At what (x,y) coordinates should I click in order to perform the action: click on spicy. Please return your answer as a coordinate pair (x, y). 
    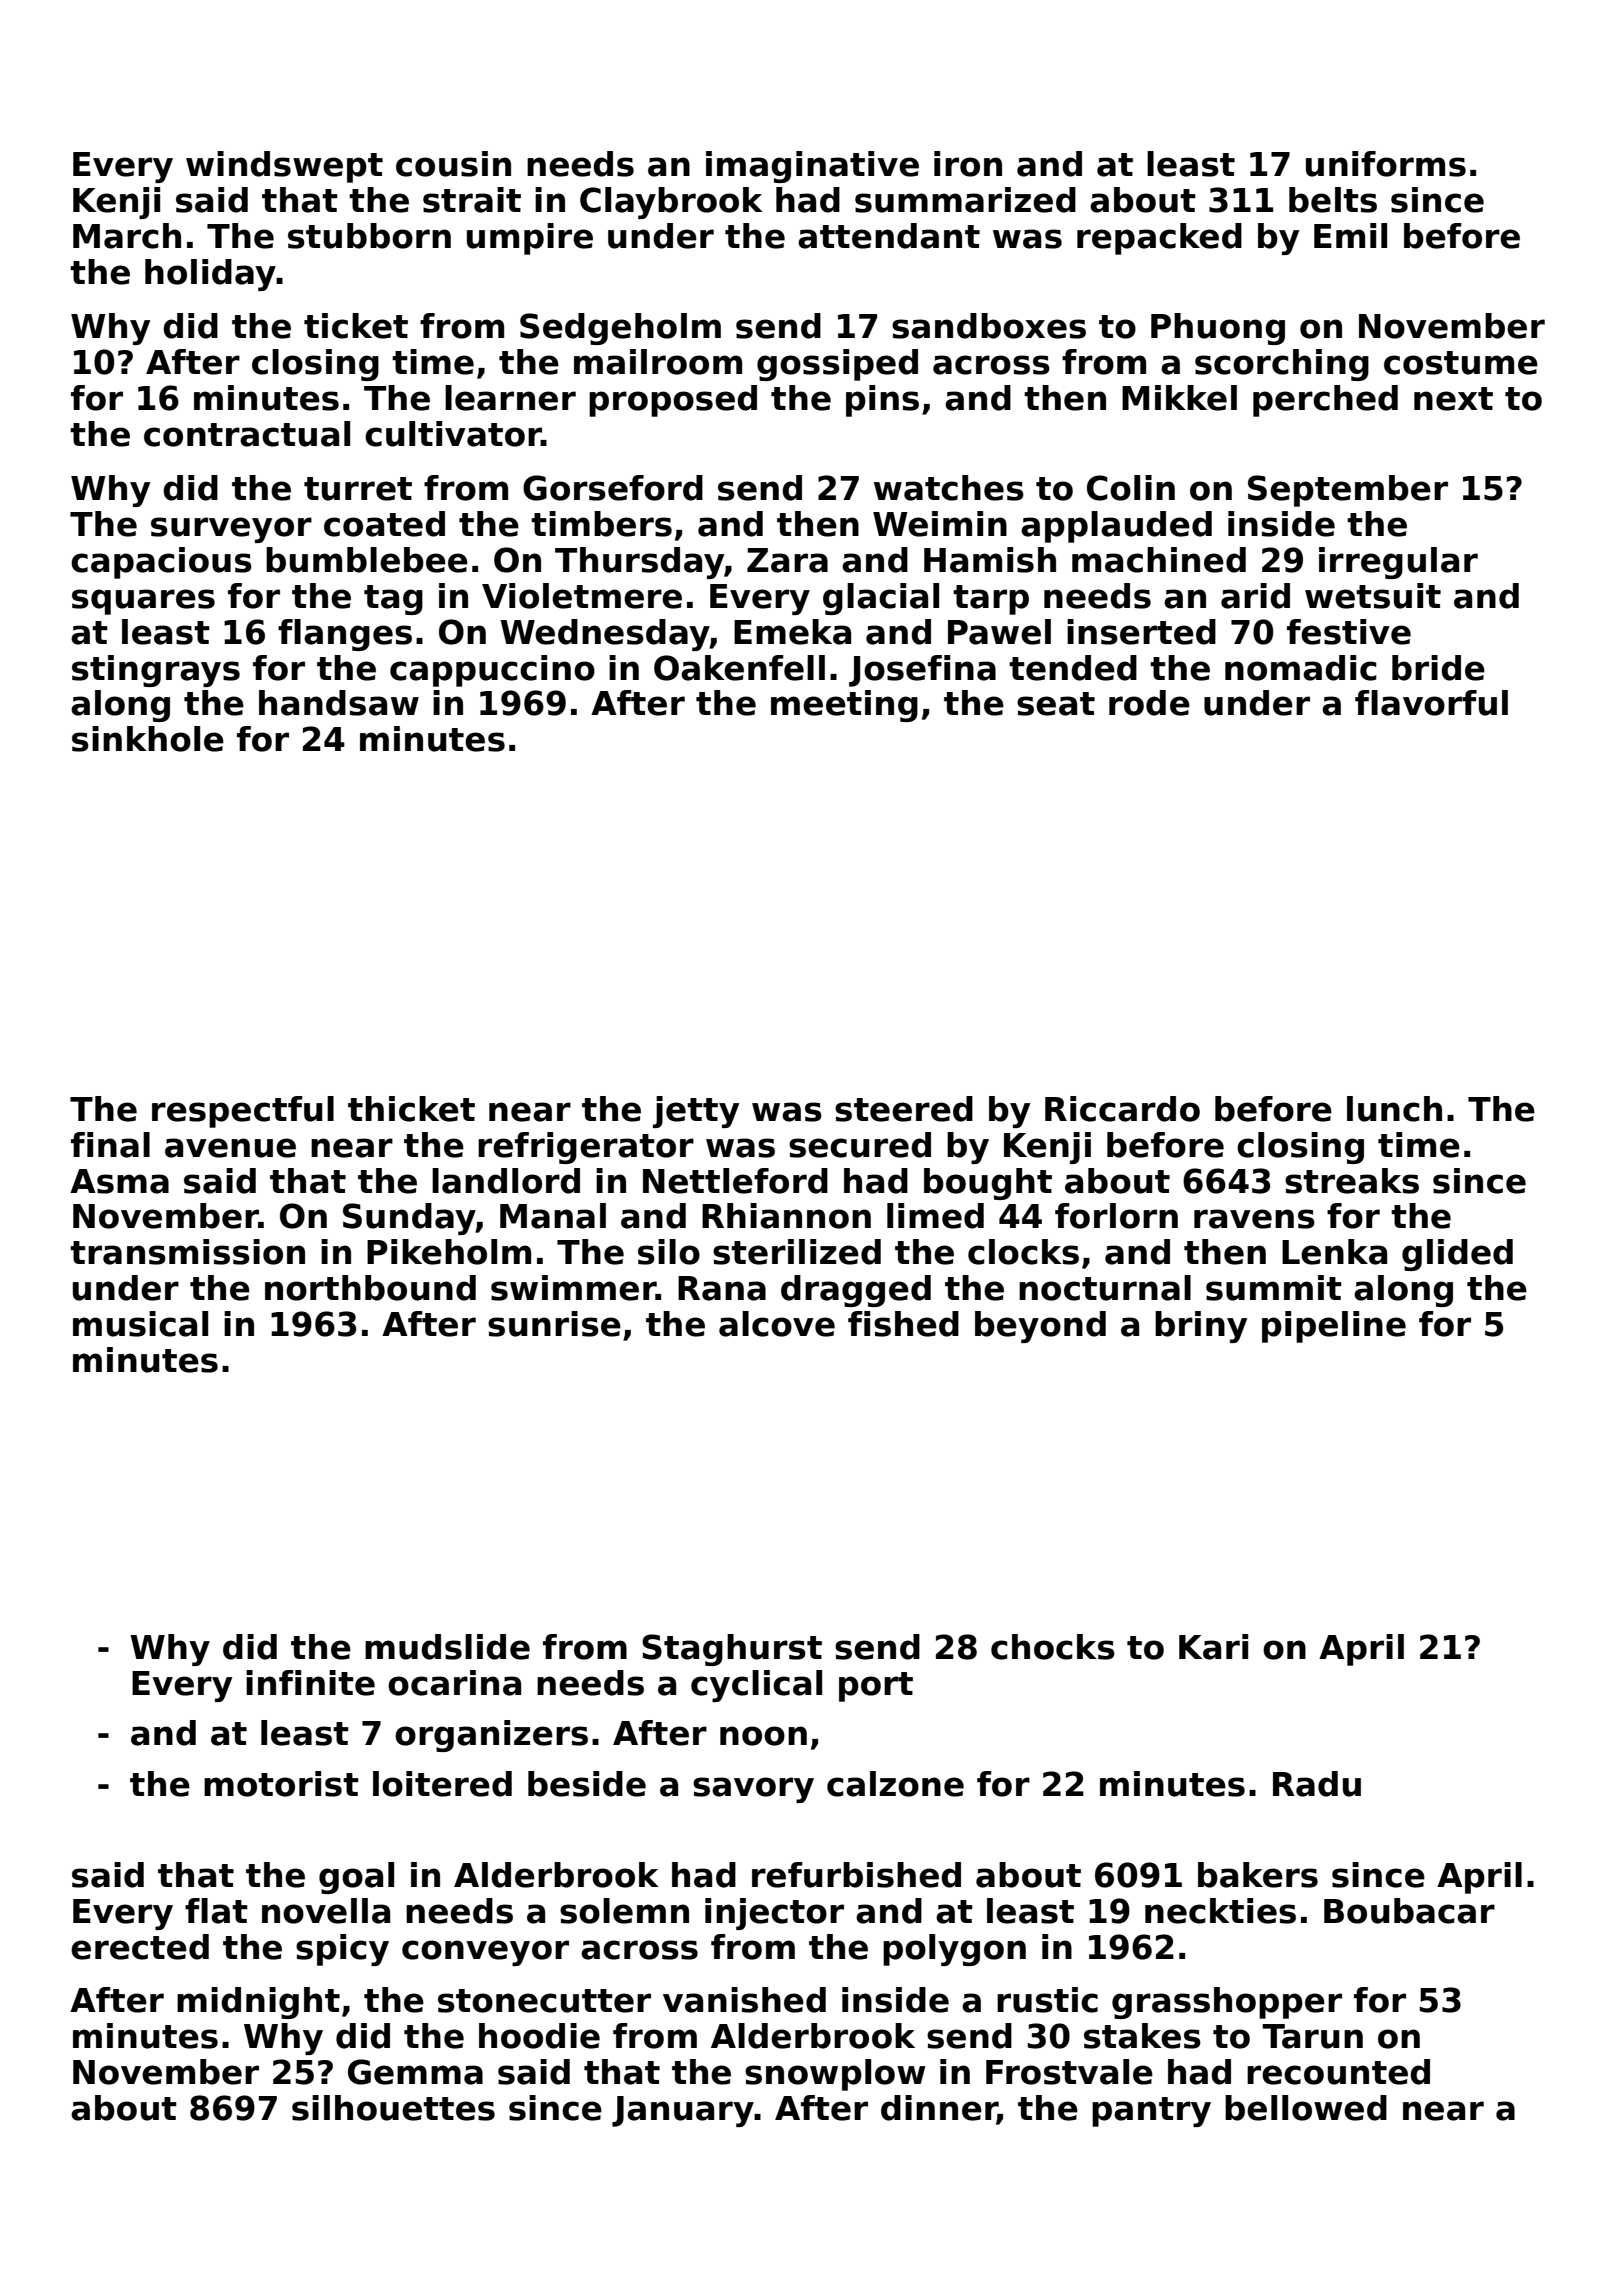
    Looking at the image, I should click on (342, 1950).
